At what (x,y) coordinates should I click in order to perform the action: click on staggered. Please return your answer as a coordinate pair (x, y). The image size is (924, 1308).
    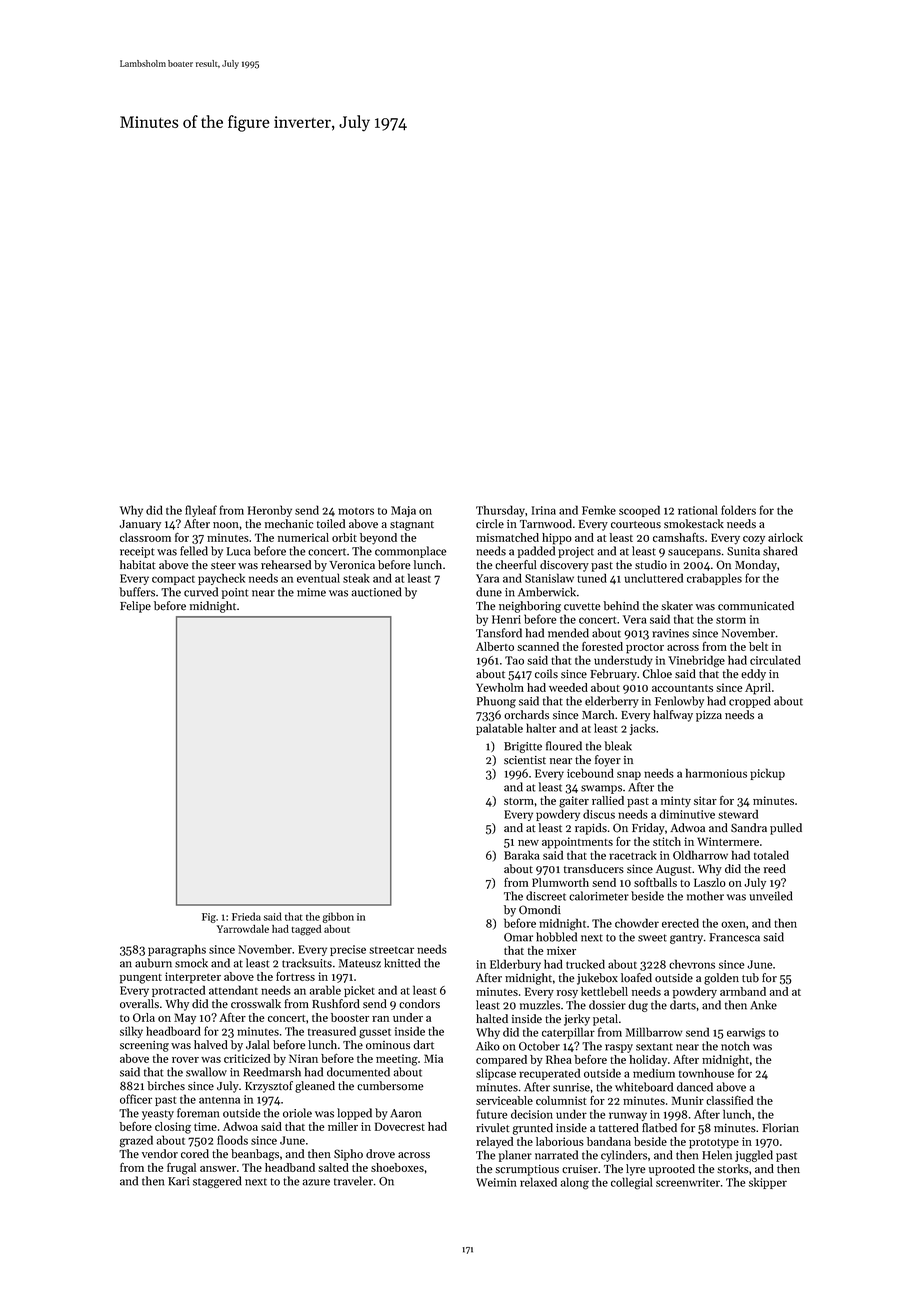
    Looking at the image, I should click on (217, 1182).
